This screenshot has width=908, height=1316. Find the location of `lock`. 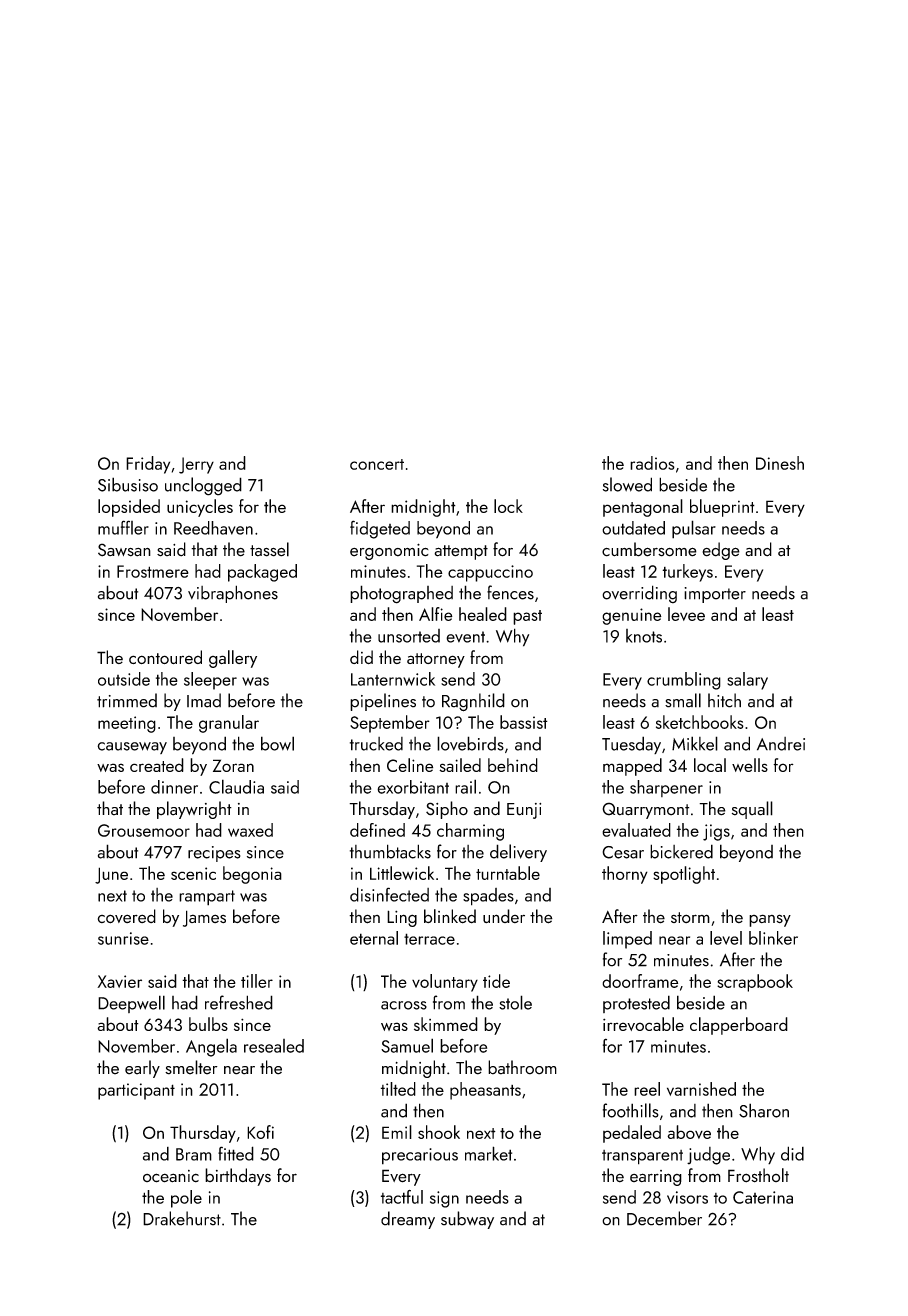

lock is located at coordinates (508, 506).
